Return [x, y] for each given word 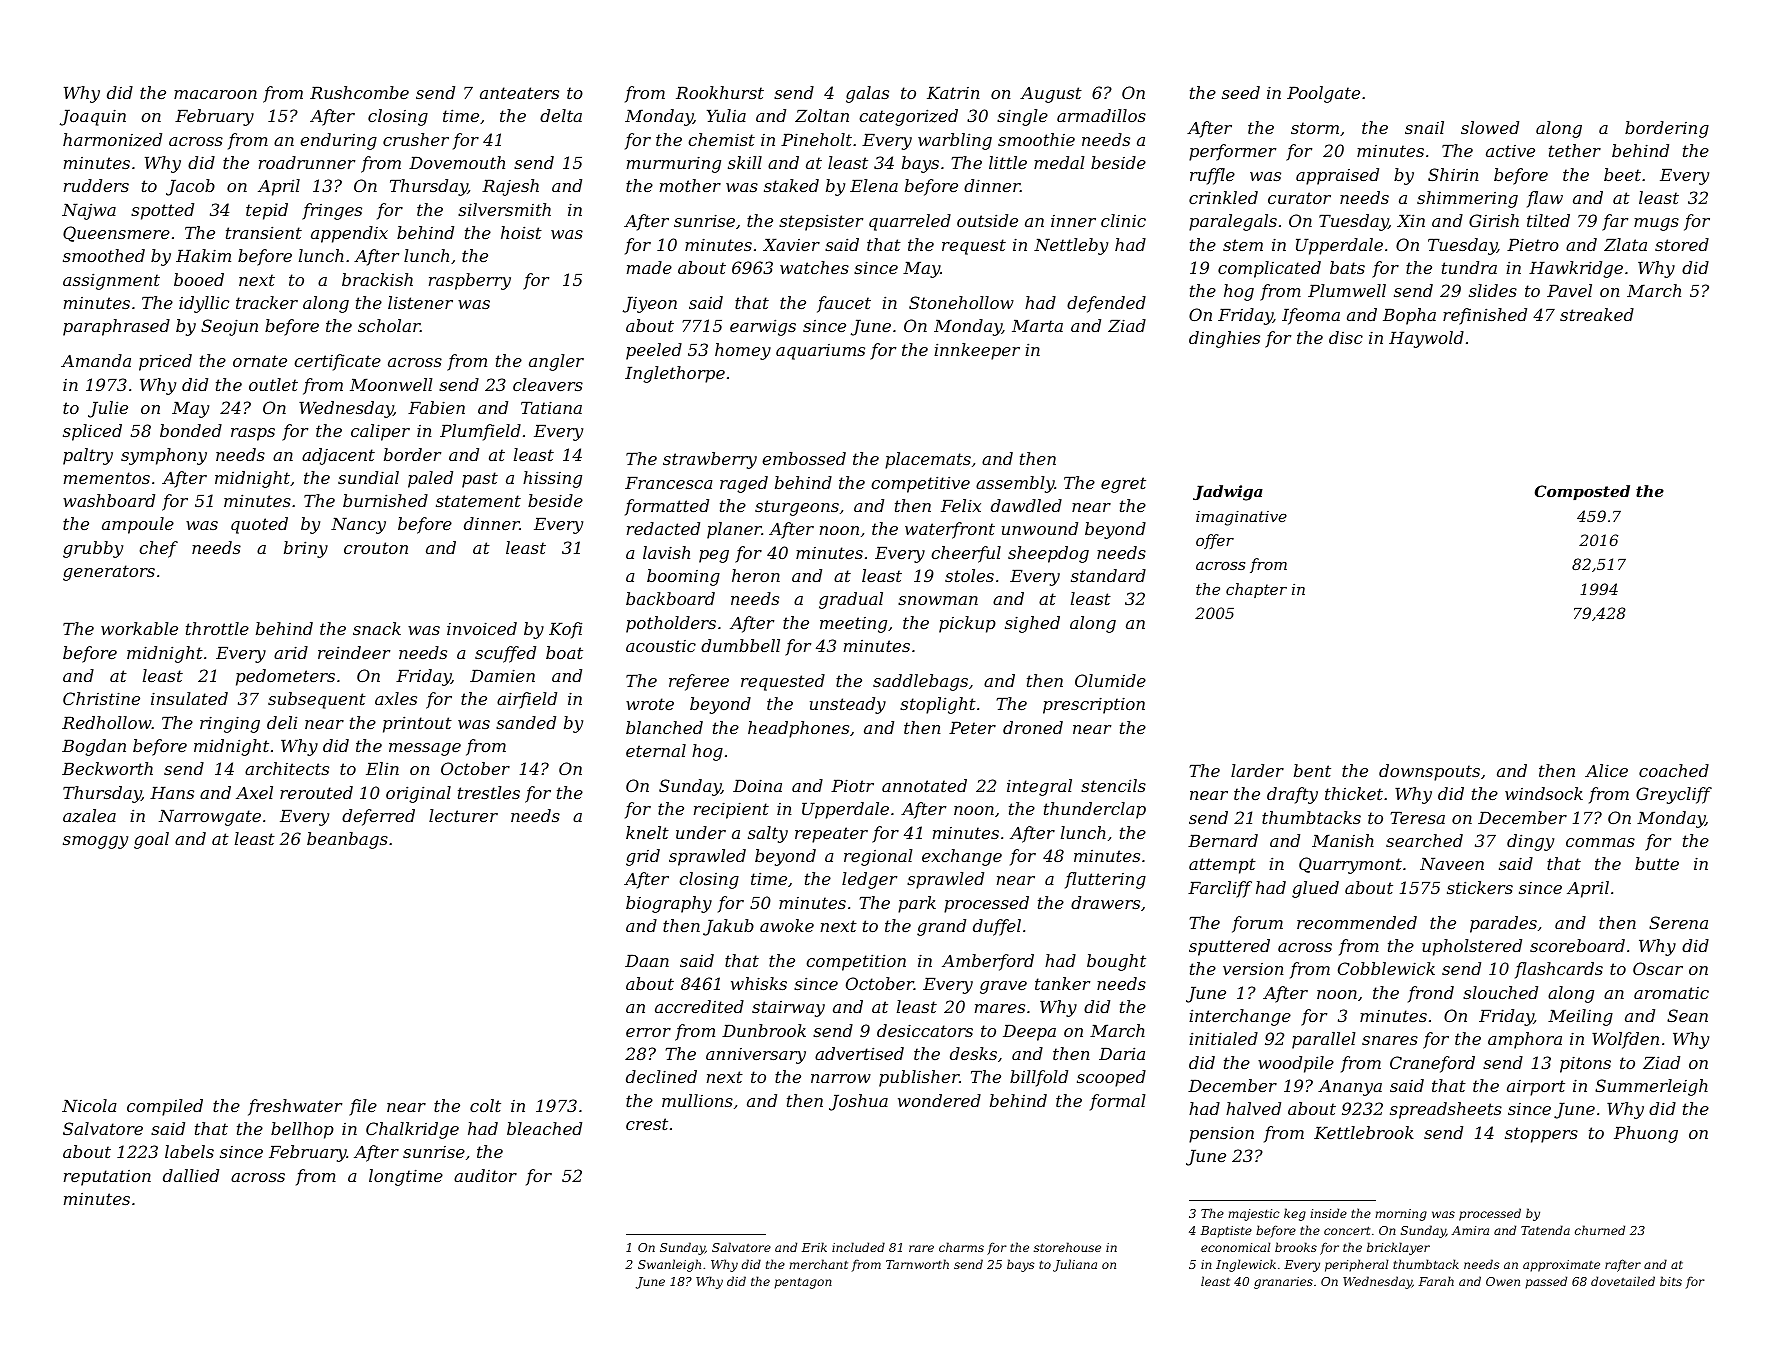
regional [878, 857]
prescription [1094, 705]
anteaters [519, 93]
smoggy [95, 842]
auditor [485, 1175]
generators [109, 573]
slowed [1490, 127]
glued [1315, 889]
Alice [1606, 770]
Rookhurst [720, 92]
